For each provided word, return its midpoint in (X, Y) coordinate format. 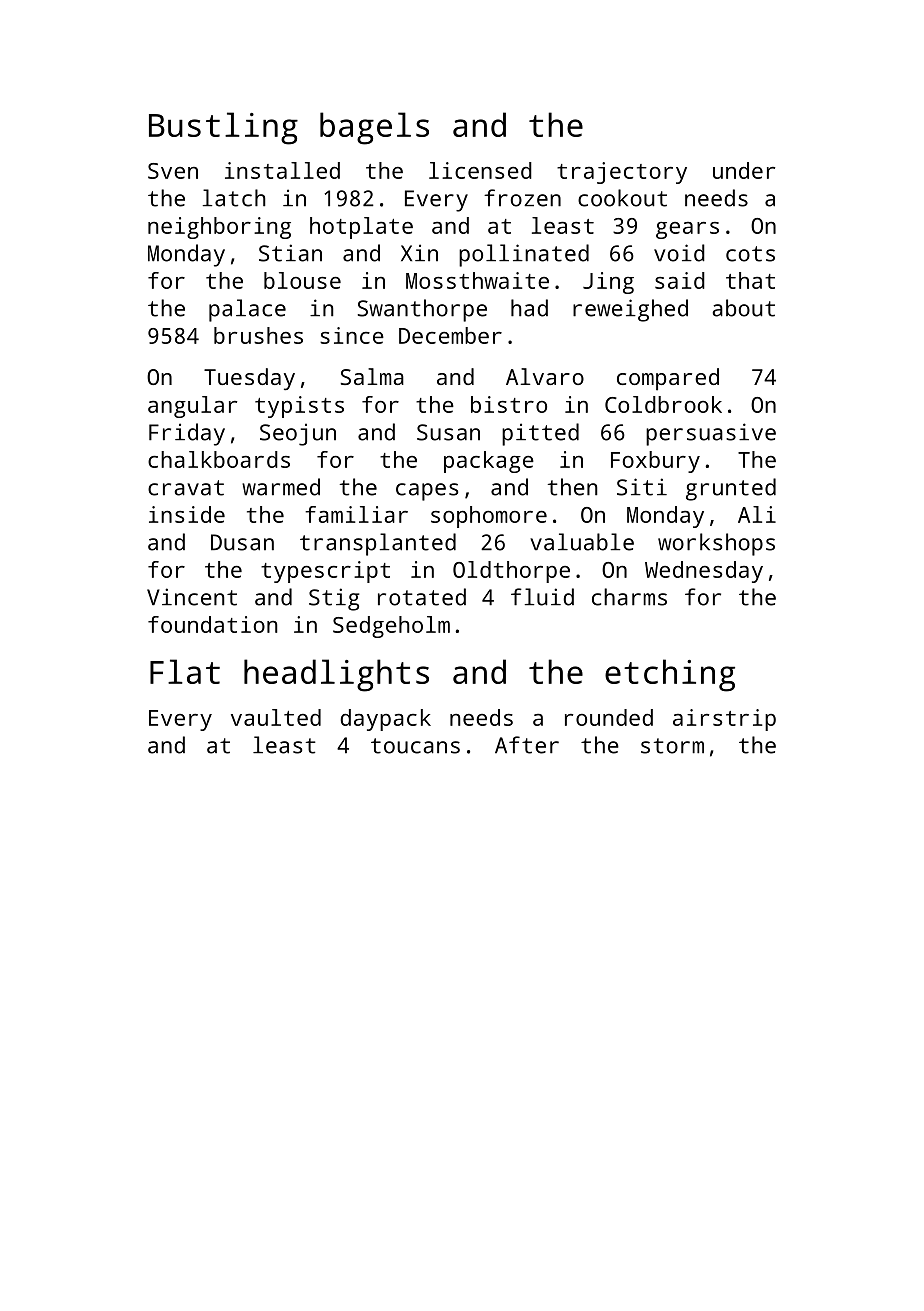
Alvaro (545, 376)
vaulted (276, 717)
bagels (374, 128)
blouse (302, 280)
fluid (542, 597)
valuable (582, 542)
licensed (480, 170)
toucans (415, 746)
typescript (325, 572)
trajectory (622, 173)
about (743, 308)
